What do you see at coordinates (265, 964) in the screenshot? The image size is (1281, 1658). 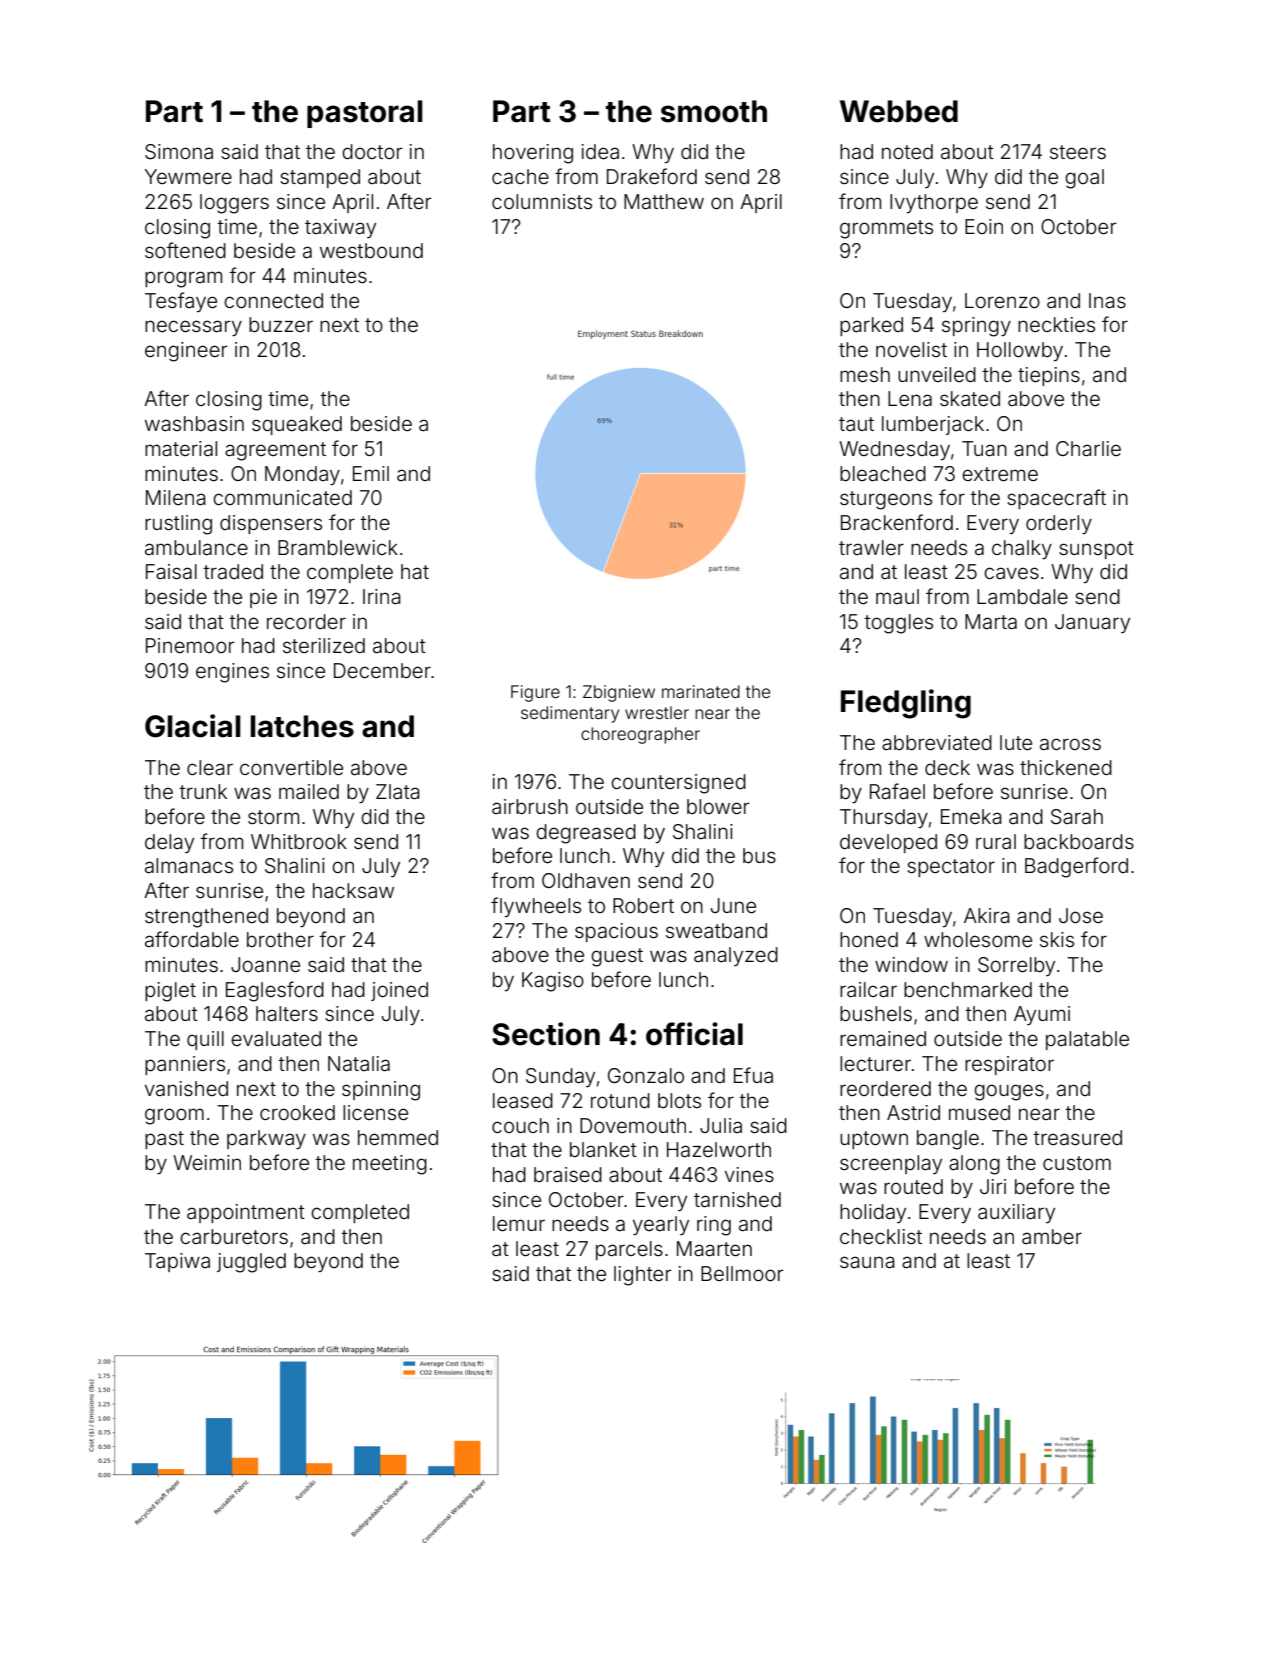 I see `Joanne` at bounding box center [265, 964].
